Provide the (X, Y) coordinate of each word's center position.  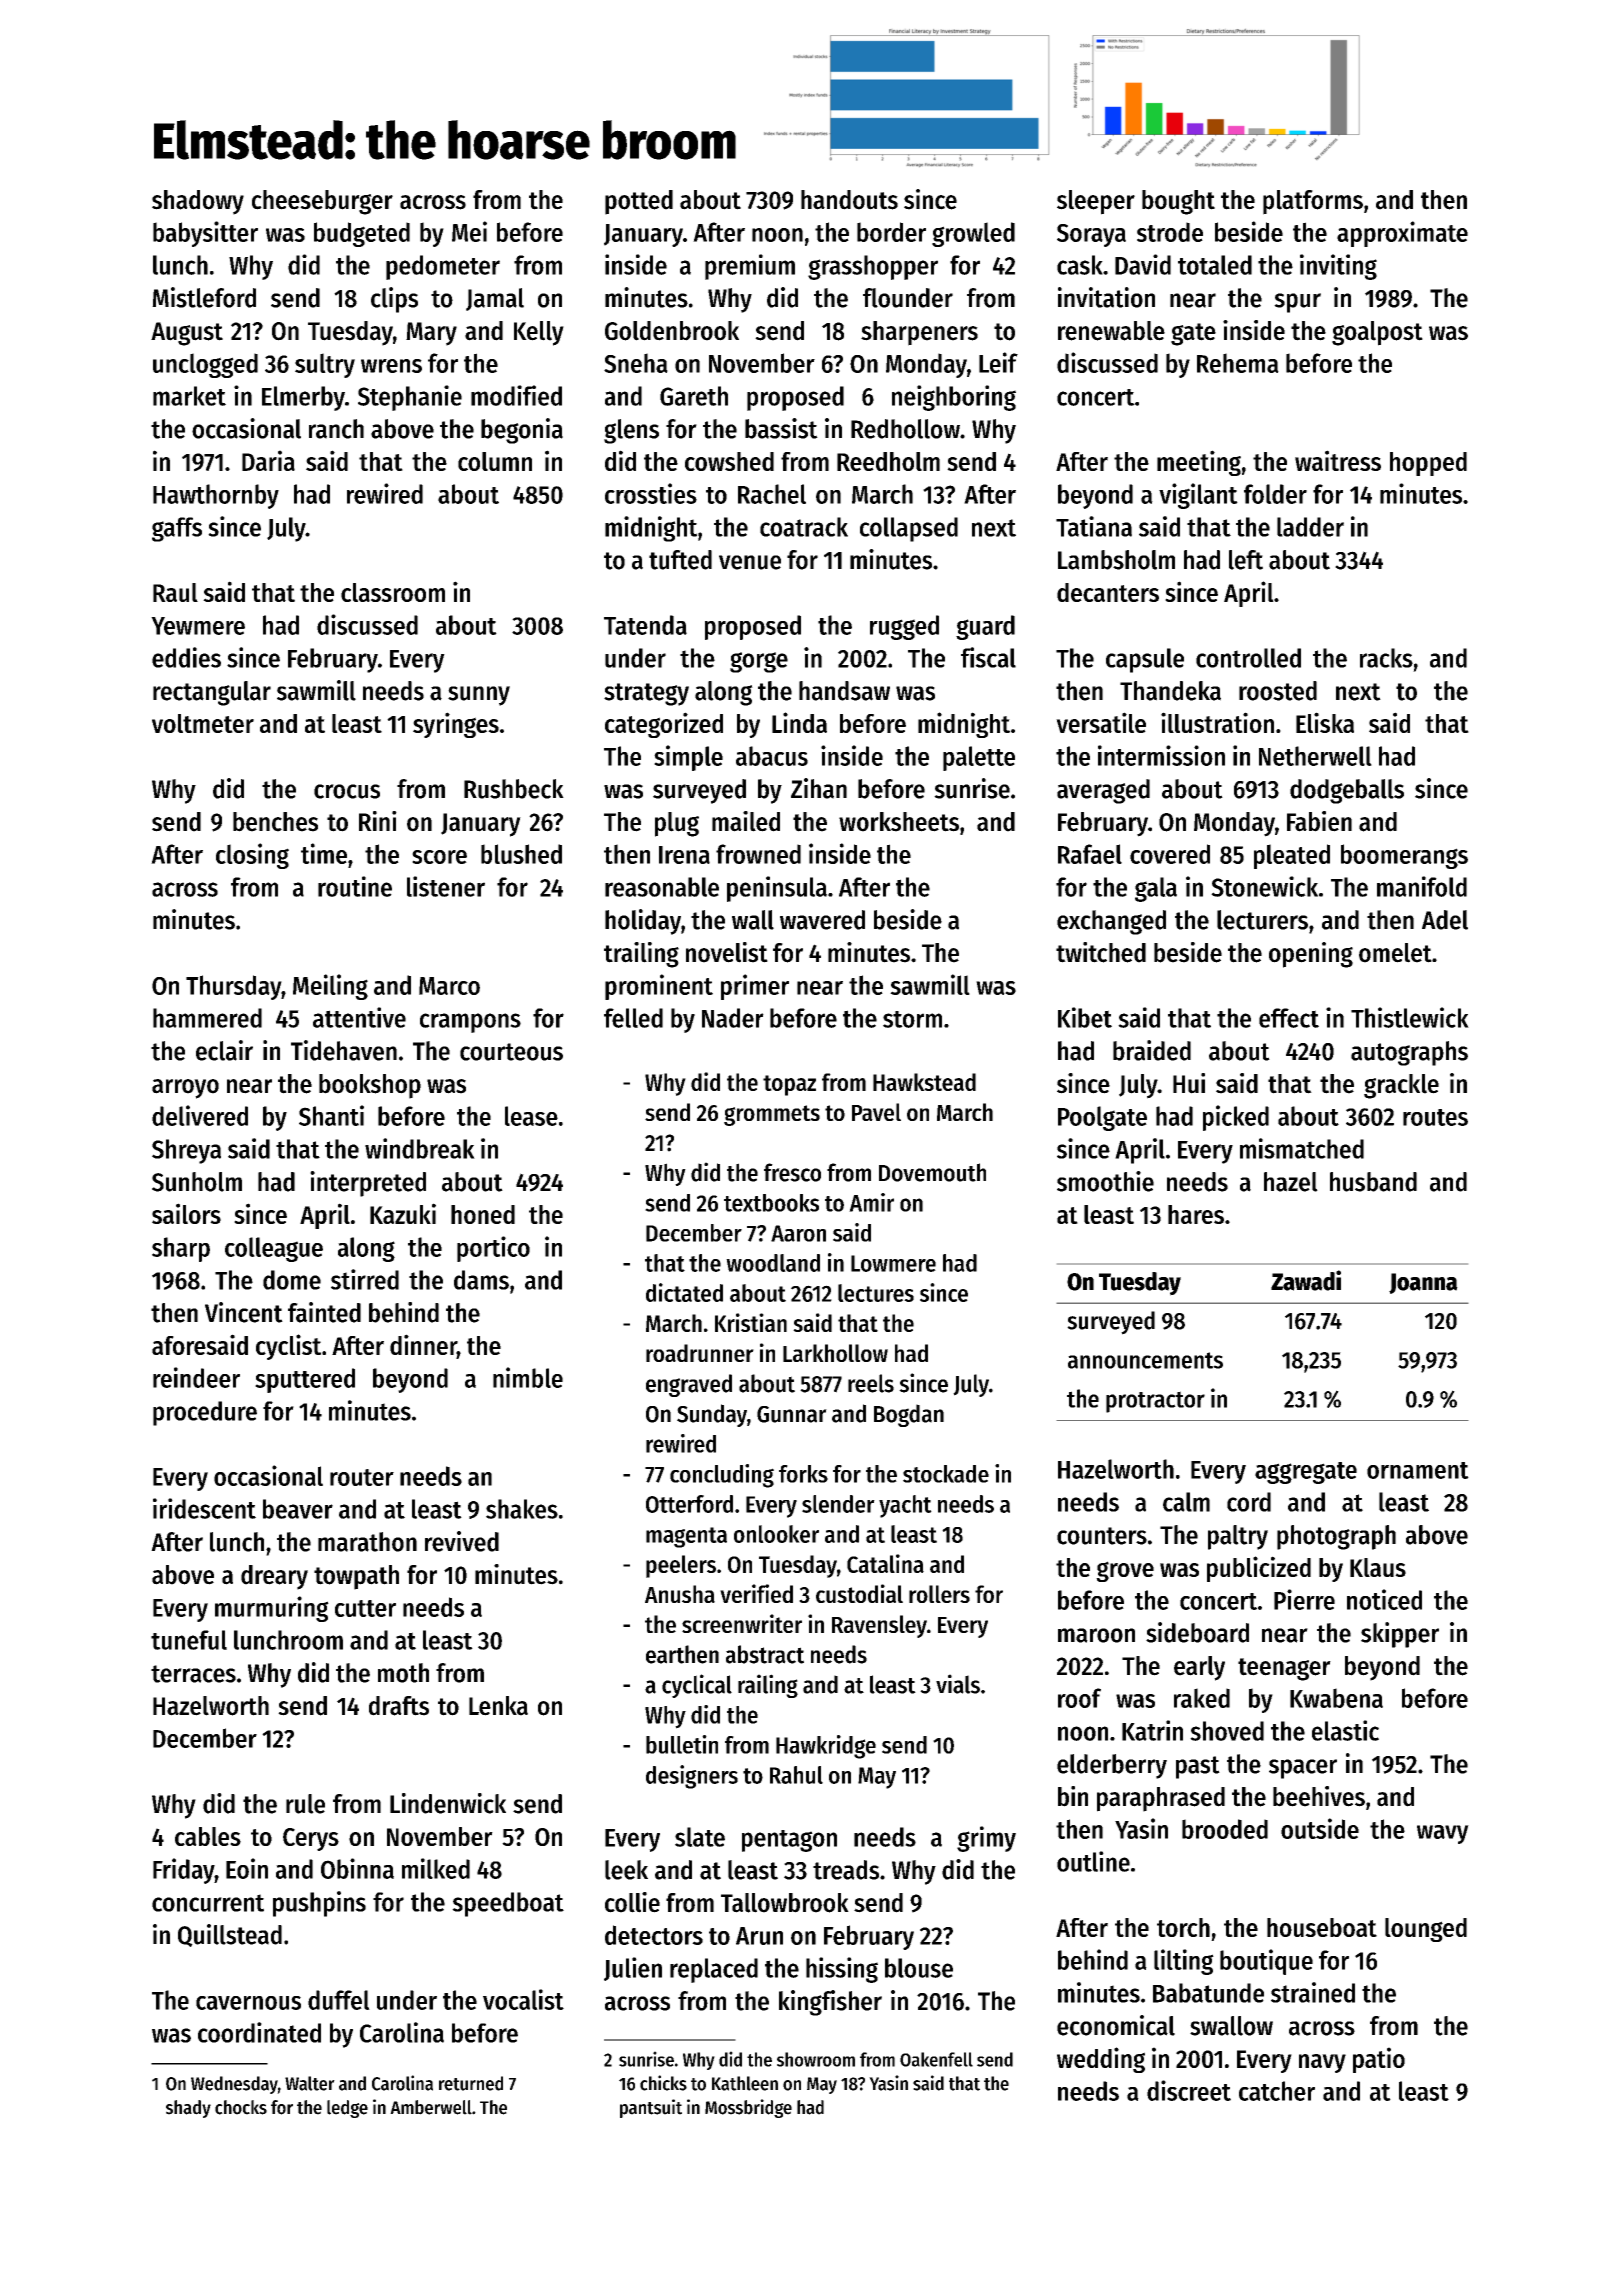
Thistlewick (1410, 1017)
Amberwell (431, 2107)
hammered (207, 1018)
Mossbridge (748, 2108)
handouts (849, 200)
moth (403, 1673)
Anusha (680, 1594)
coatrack (804, 527)
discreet (1189, 2090)
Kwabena (1336, 1698)
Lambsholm (1116, 560)
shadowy (198, 202)
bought (1178, 202)
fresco (792, 1172)
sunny (479, 696)
